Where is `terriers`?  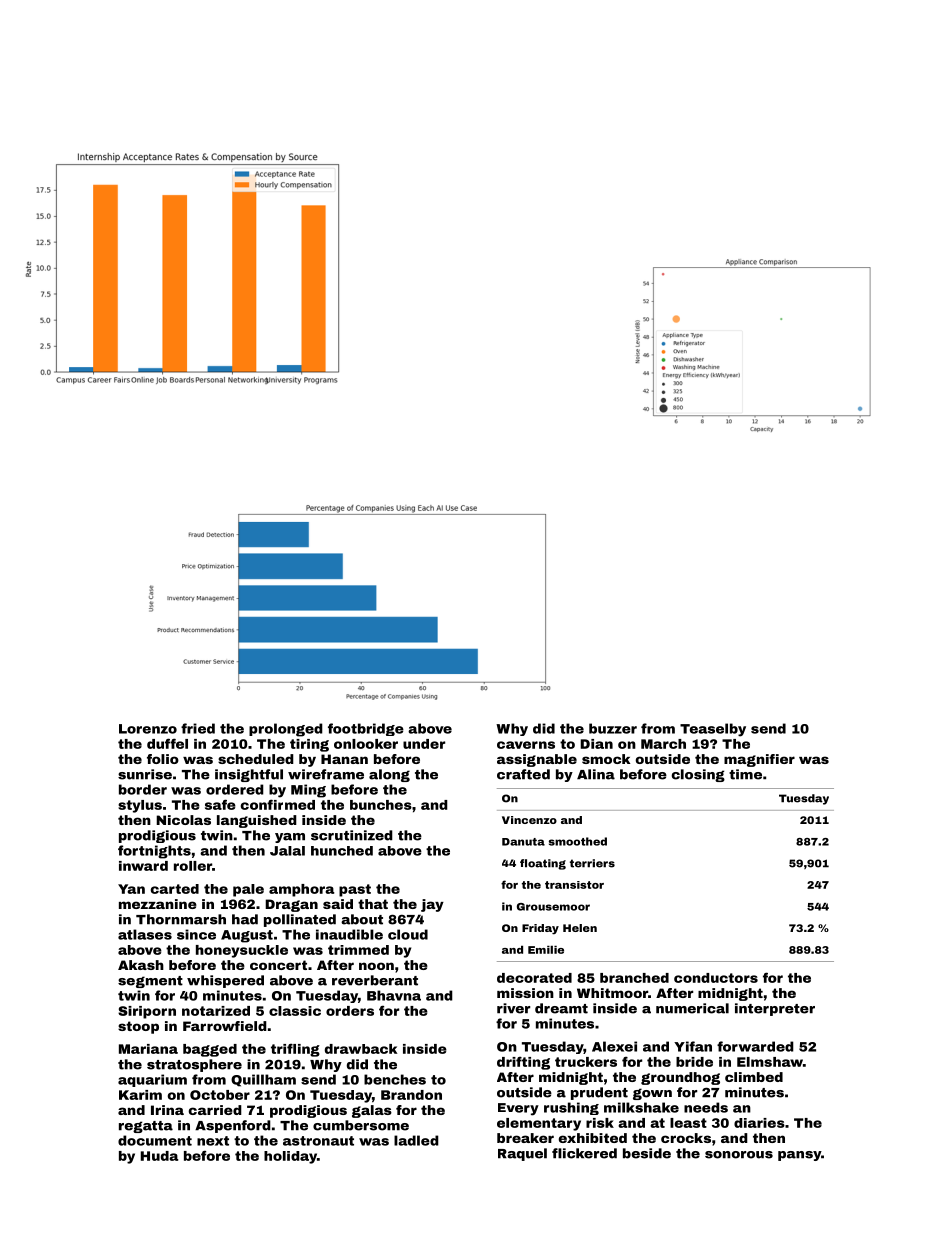
terriers is located at coordinates (592, 863).
